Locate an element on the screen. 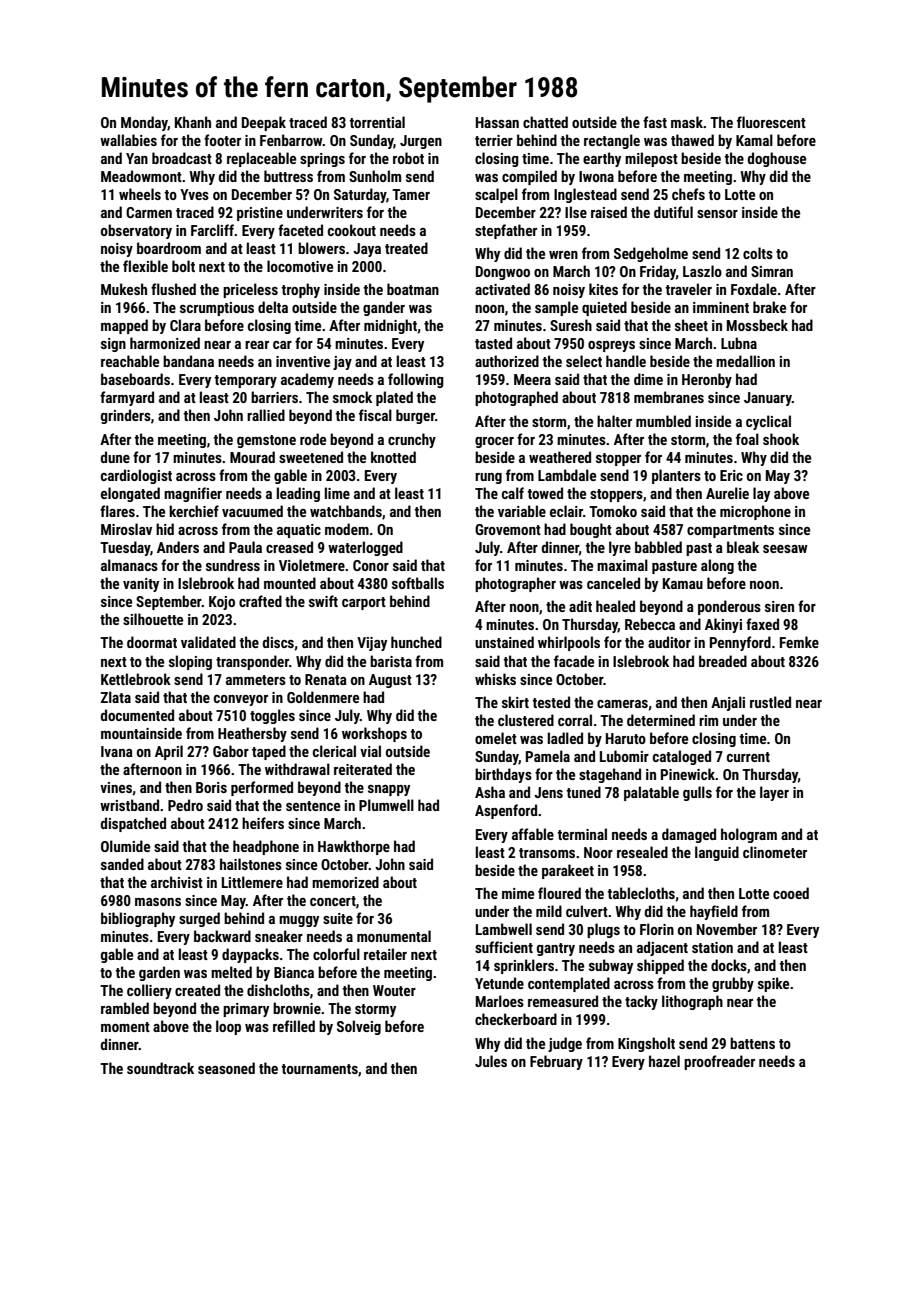  select is located at coordinates (584, 361).
